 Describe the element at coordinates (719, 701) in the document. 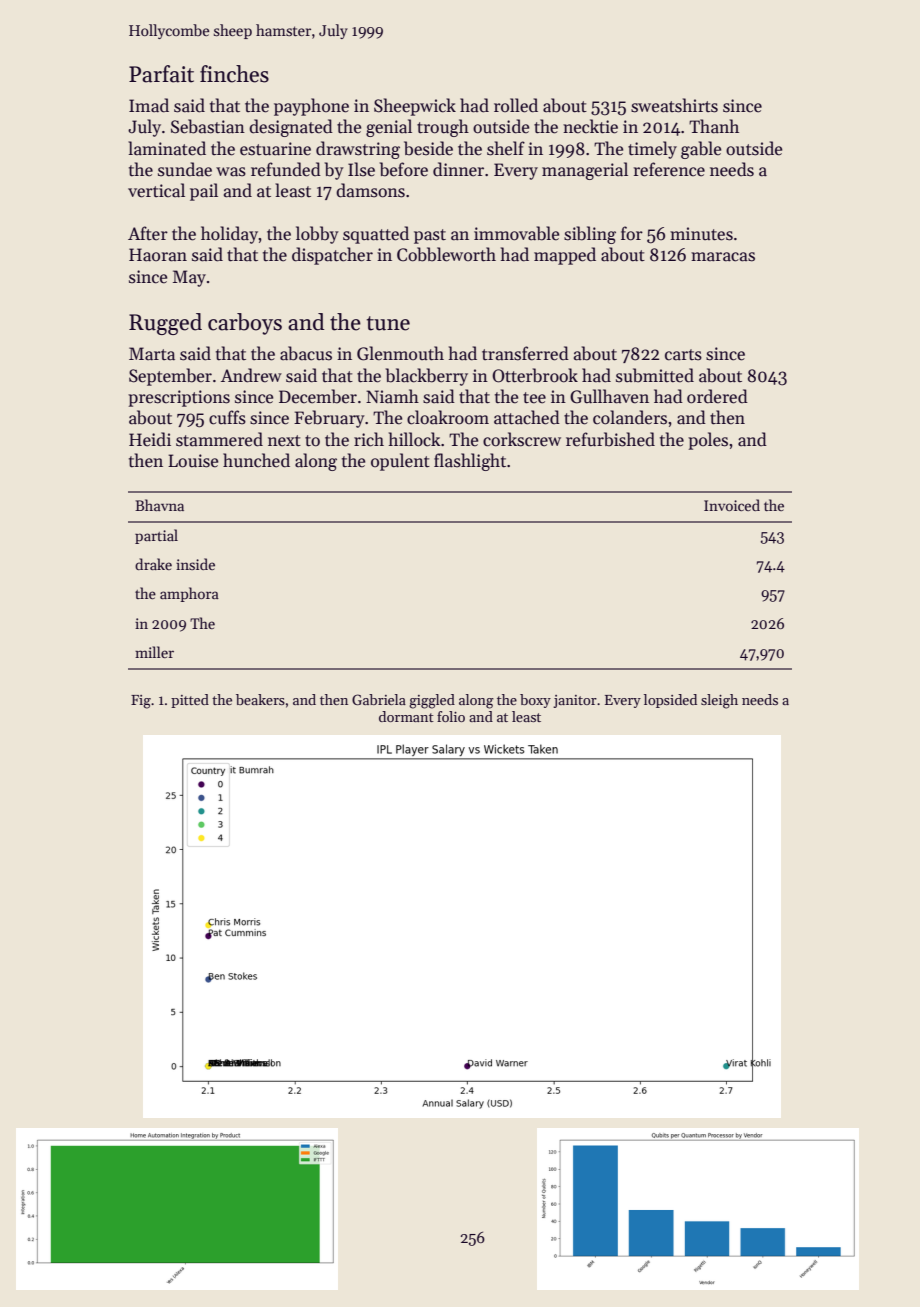

I see `sleigh` at that location.
